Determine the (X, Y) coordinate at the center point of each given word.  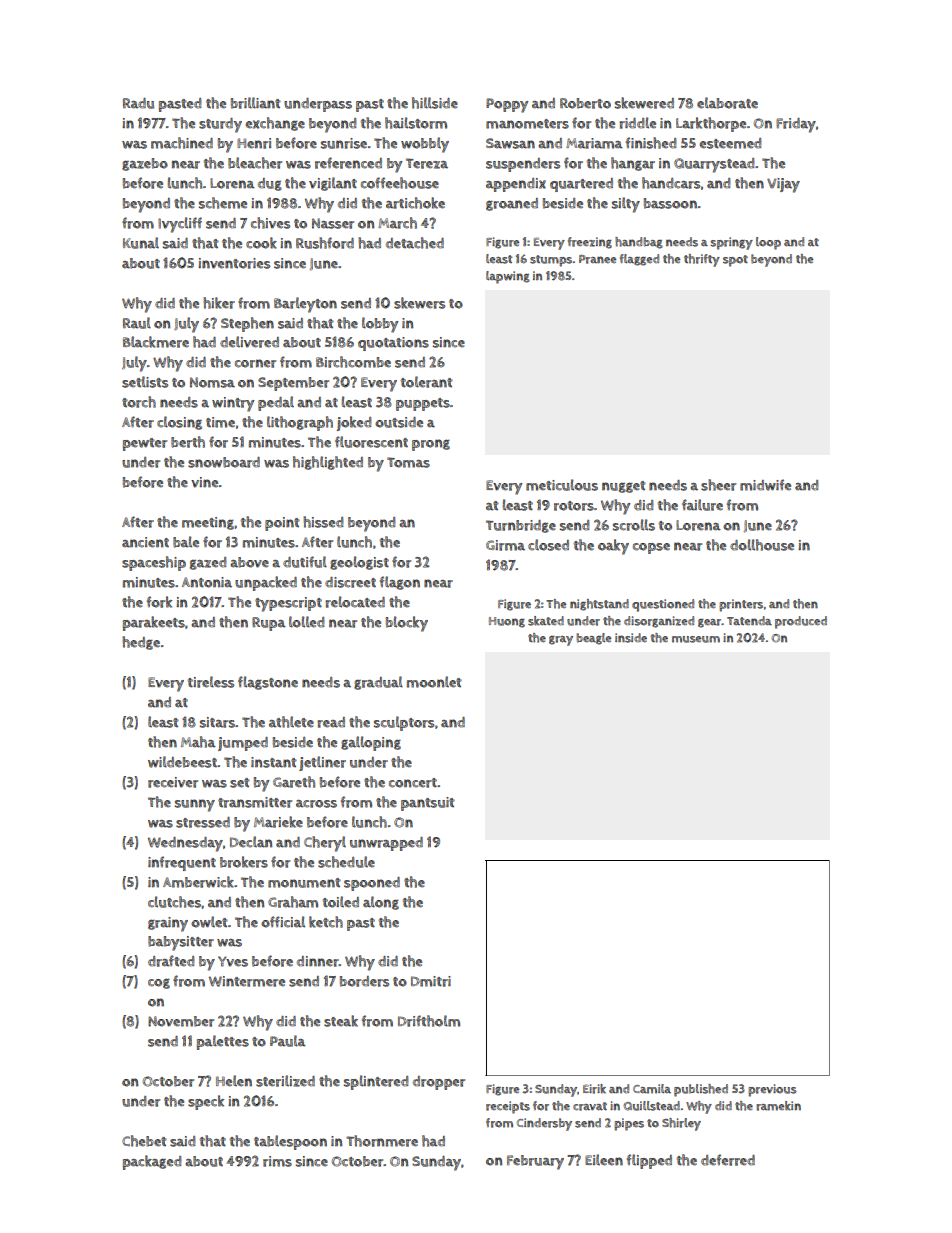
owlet (209, 922)
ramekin (778, 1106)
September (293, 384)
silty (626, 205)
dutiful (305, 562)
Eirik (594, 1089)
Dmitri (431, 981)
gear (710, 623)
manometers (527, 124)
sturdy (220, 125)
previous (772, 1090)
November (181, 1021)
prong (431, 445)
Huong (507, 622)
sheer (718, 485)
